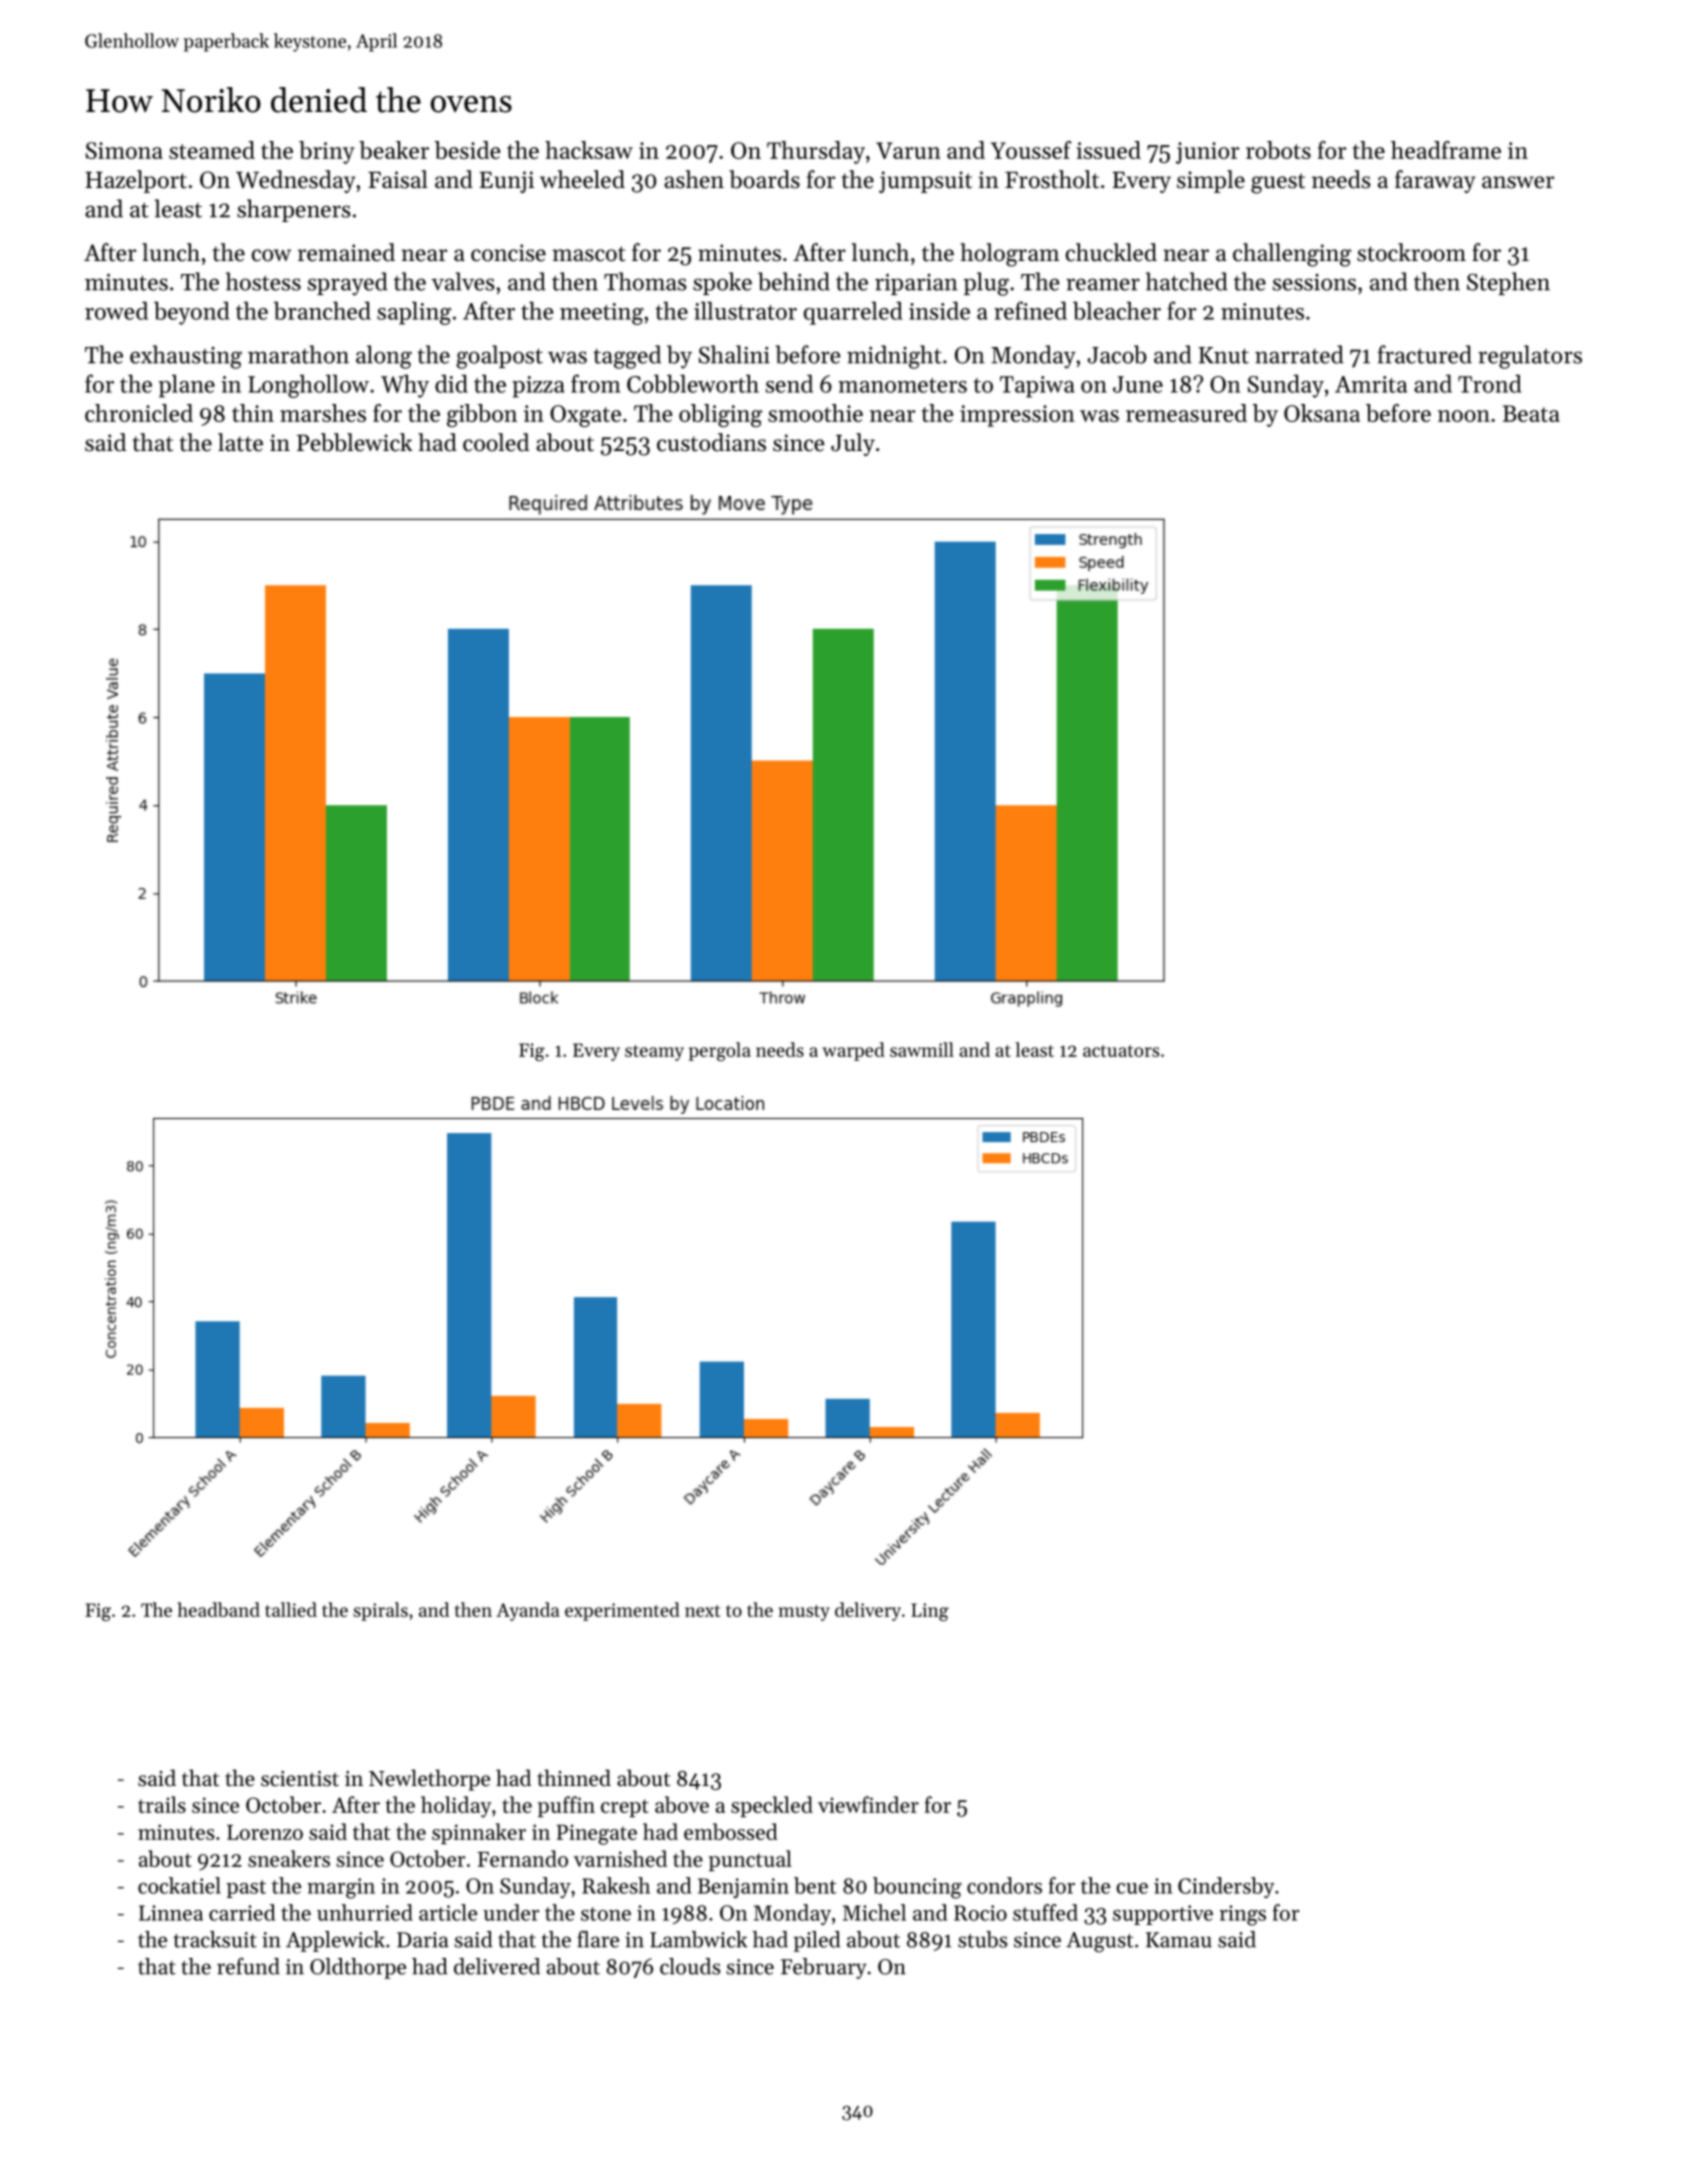 The image size is (1683, 2178). Describe the element at coordinates (868, 1611) in the document. I see `delivery` at that location.
